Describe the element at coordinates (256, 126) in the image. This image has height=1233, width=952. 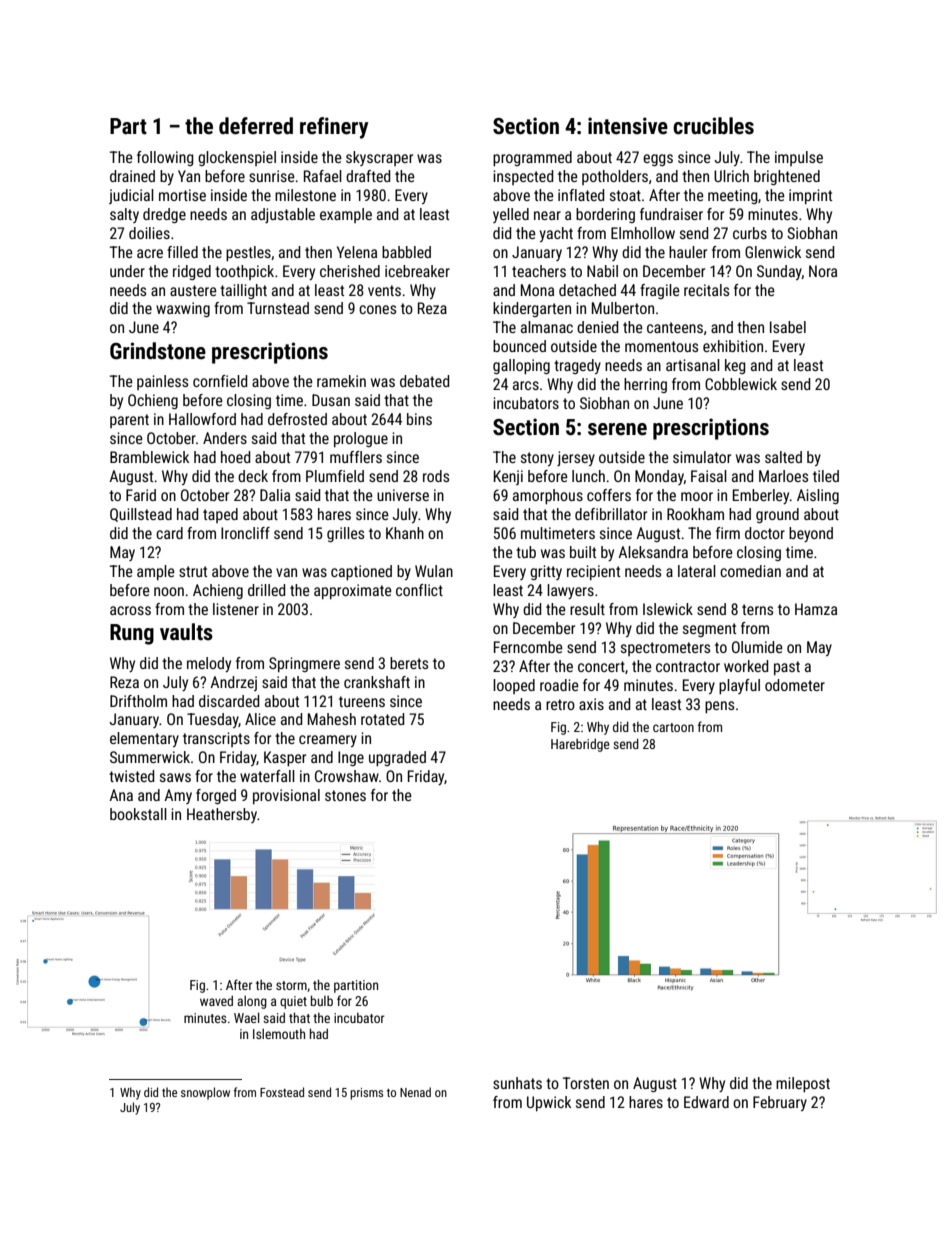
I see `deferred` at that location.
